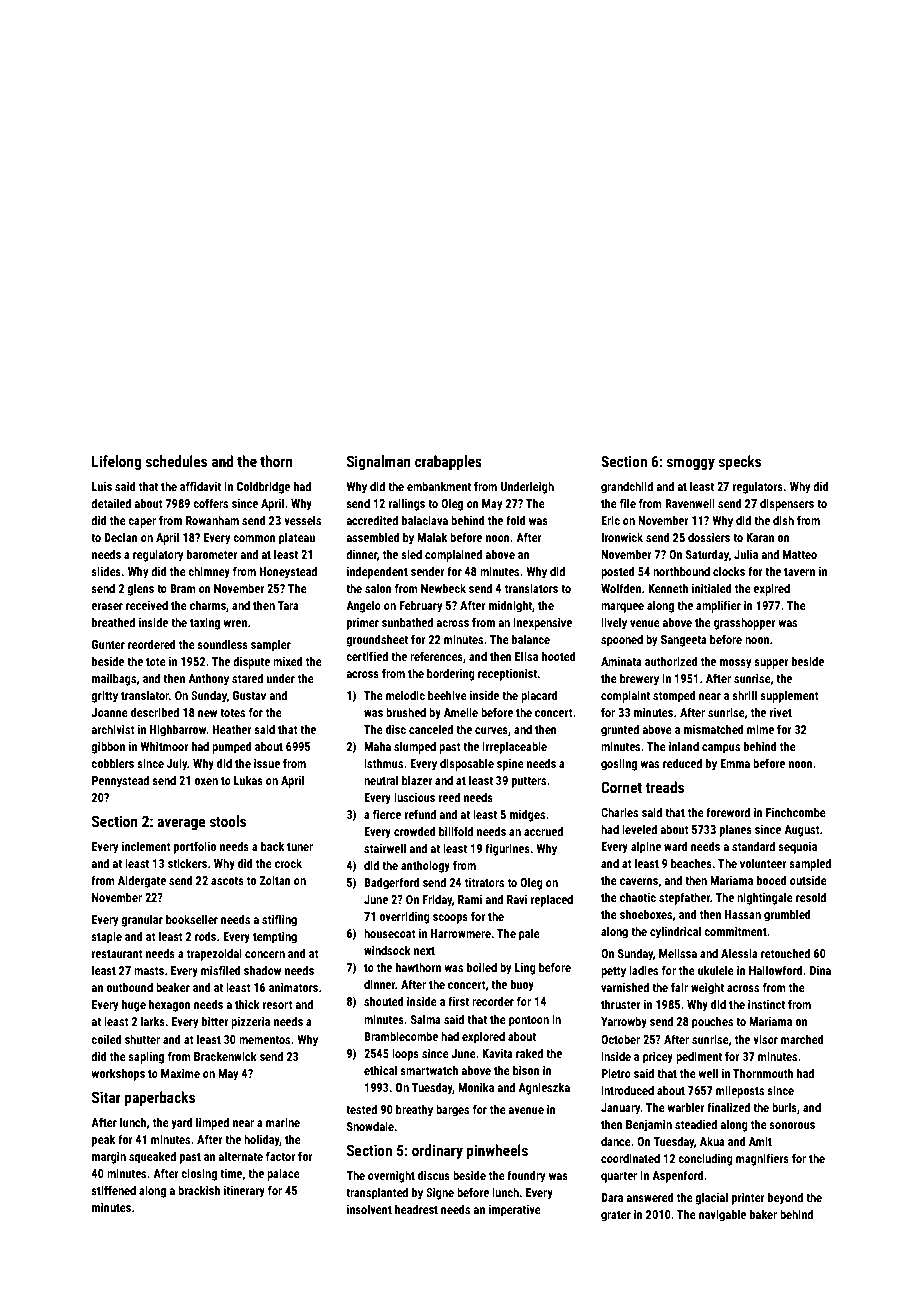 The width and height of the screenshot is (924, 1308). I want to click on fierce, so click(387, 814).
